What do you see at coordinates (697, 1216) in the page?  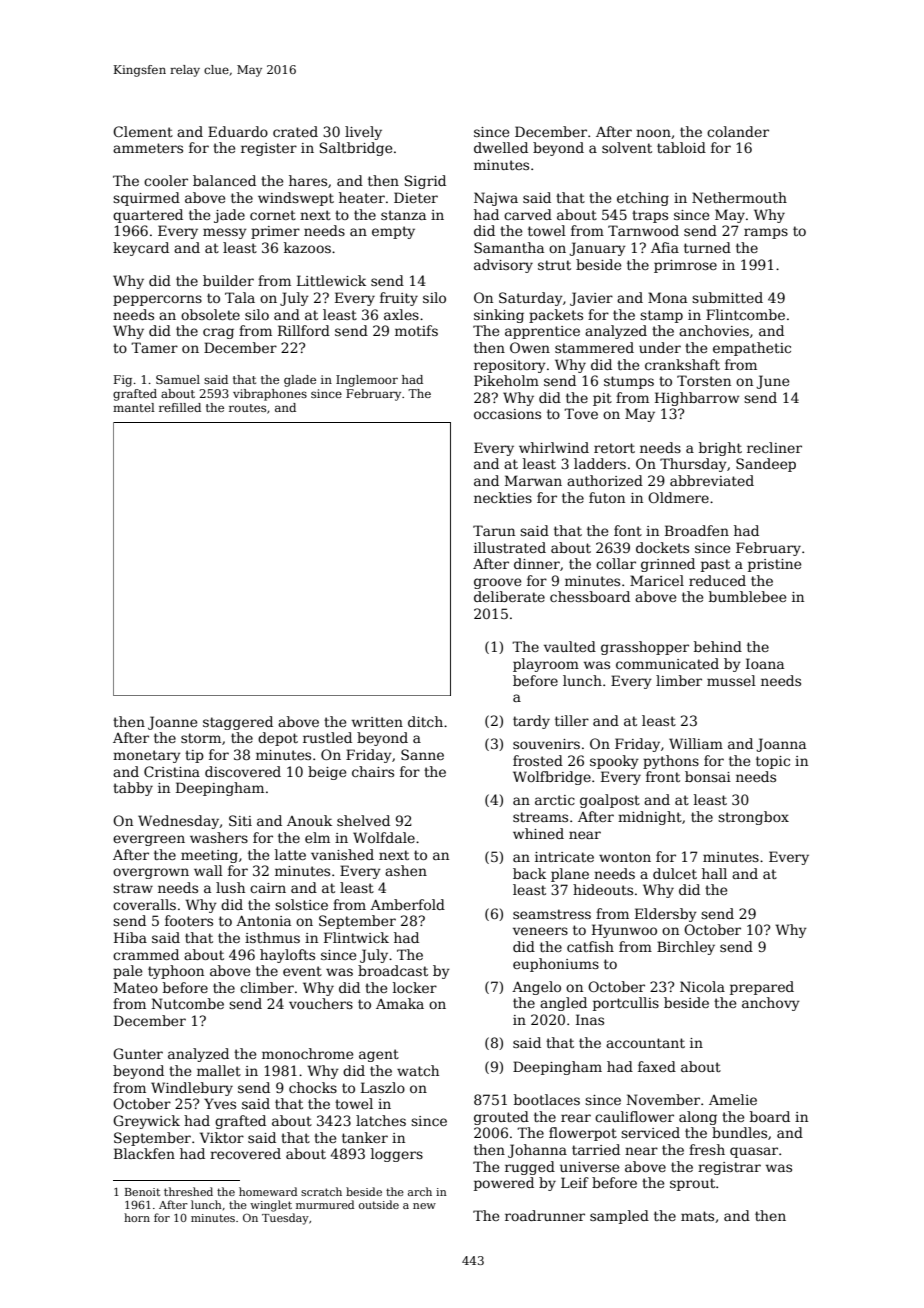 I see `mats` at bounding box center [697, 1216].
